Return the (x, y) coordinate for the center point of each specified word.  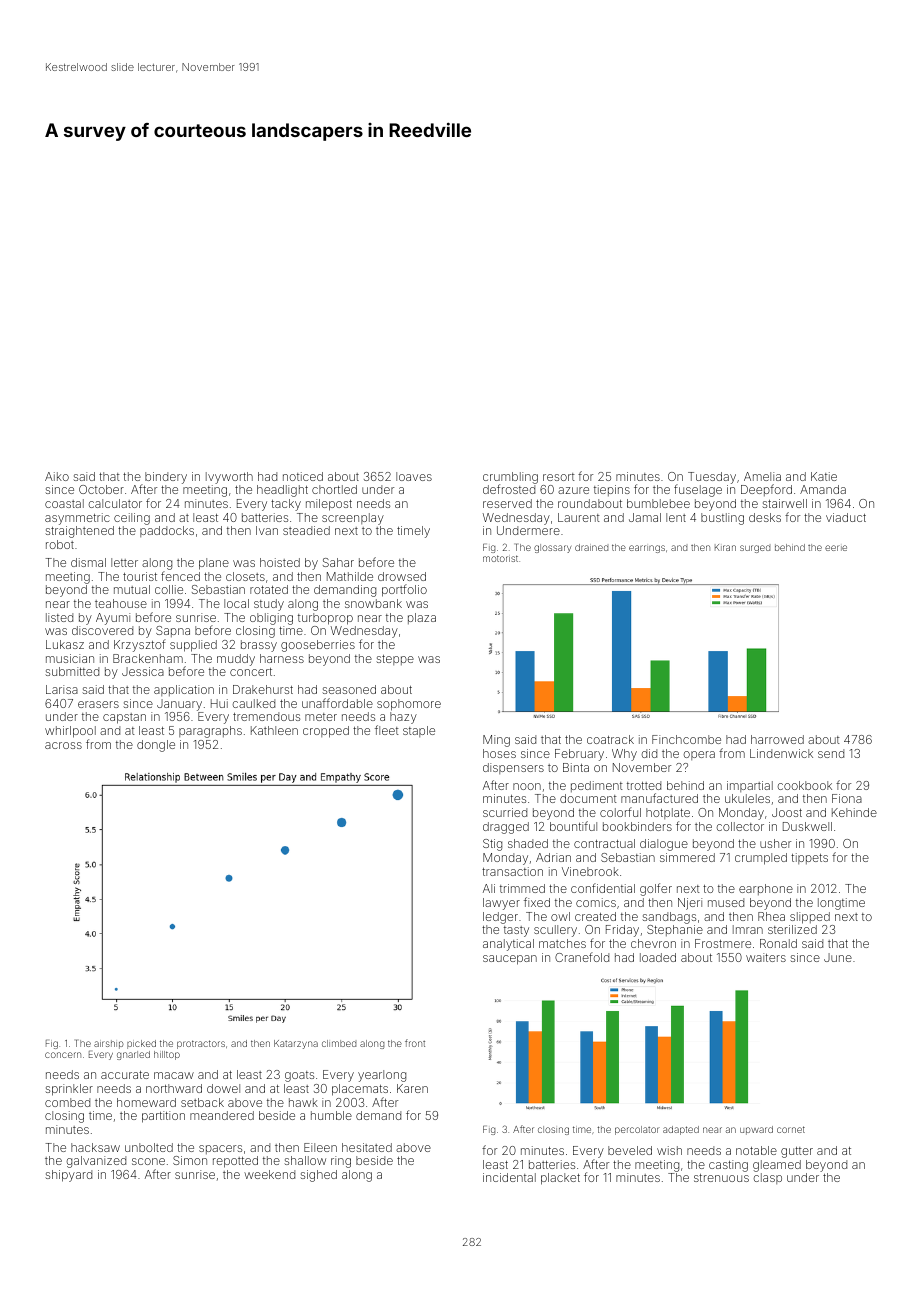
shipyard (68, 1176)
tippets (809, 858)
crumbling (510, 478)
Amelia (762, 476)
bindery (166, 478)
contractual (604, 843)
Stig (492, 845)
